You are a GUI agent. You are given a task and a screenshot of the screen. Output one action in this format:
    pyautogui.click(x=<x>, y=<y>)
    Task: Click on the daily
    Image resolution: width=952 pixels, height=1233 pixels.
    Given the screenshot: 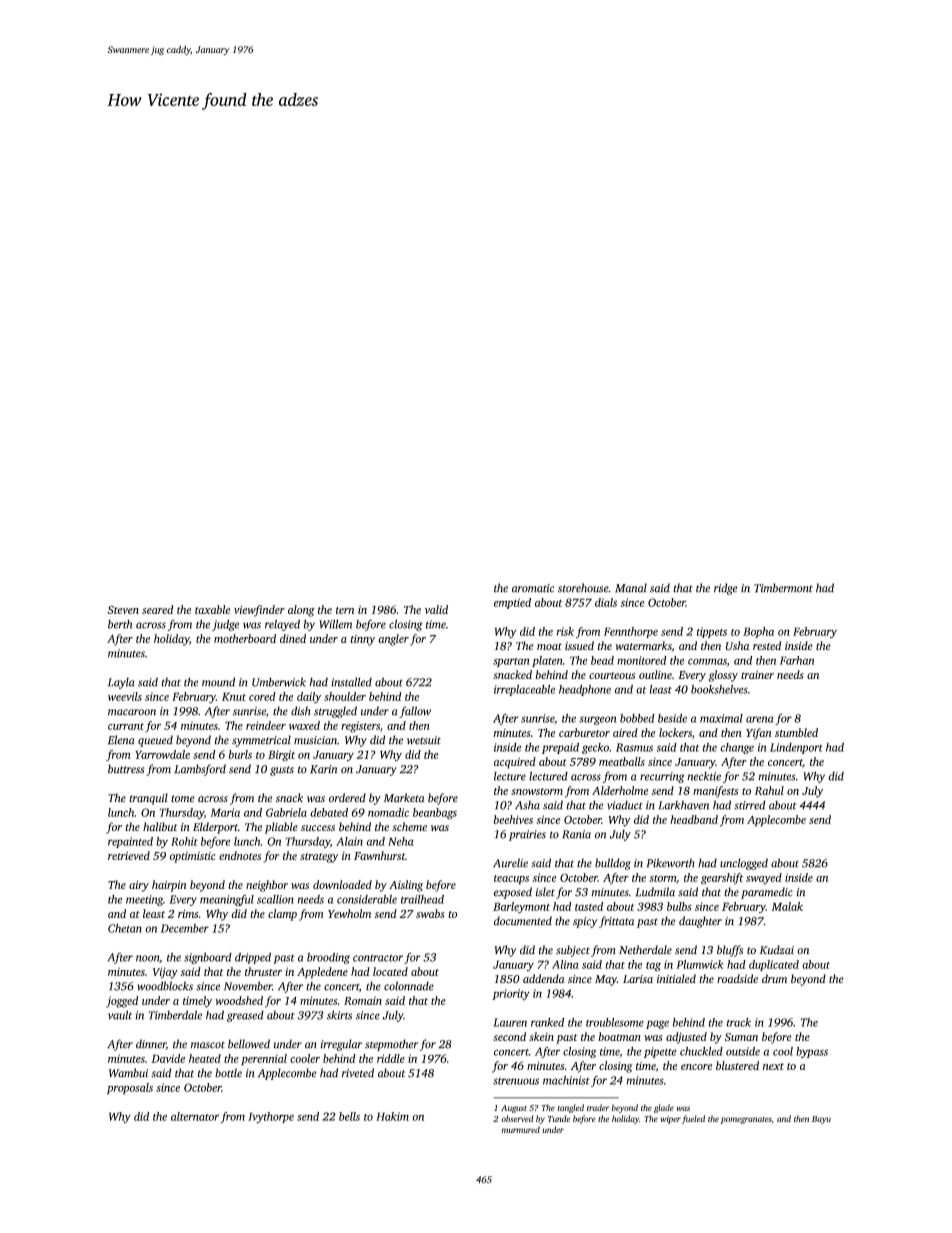 What is the action you would take?
    pyautogui.click(x=309, y=698)
